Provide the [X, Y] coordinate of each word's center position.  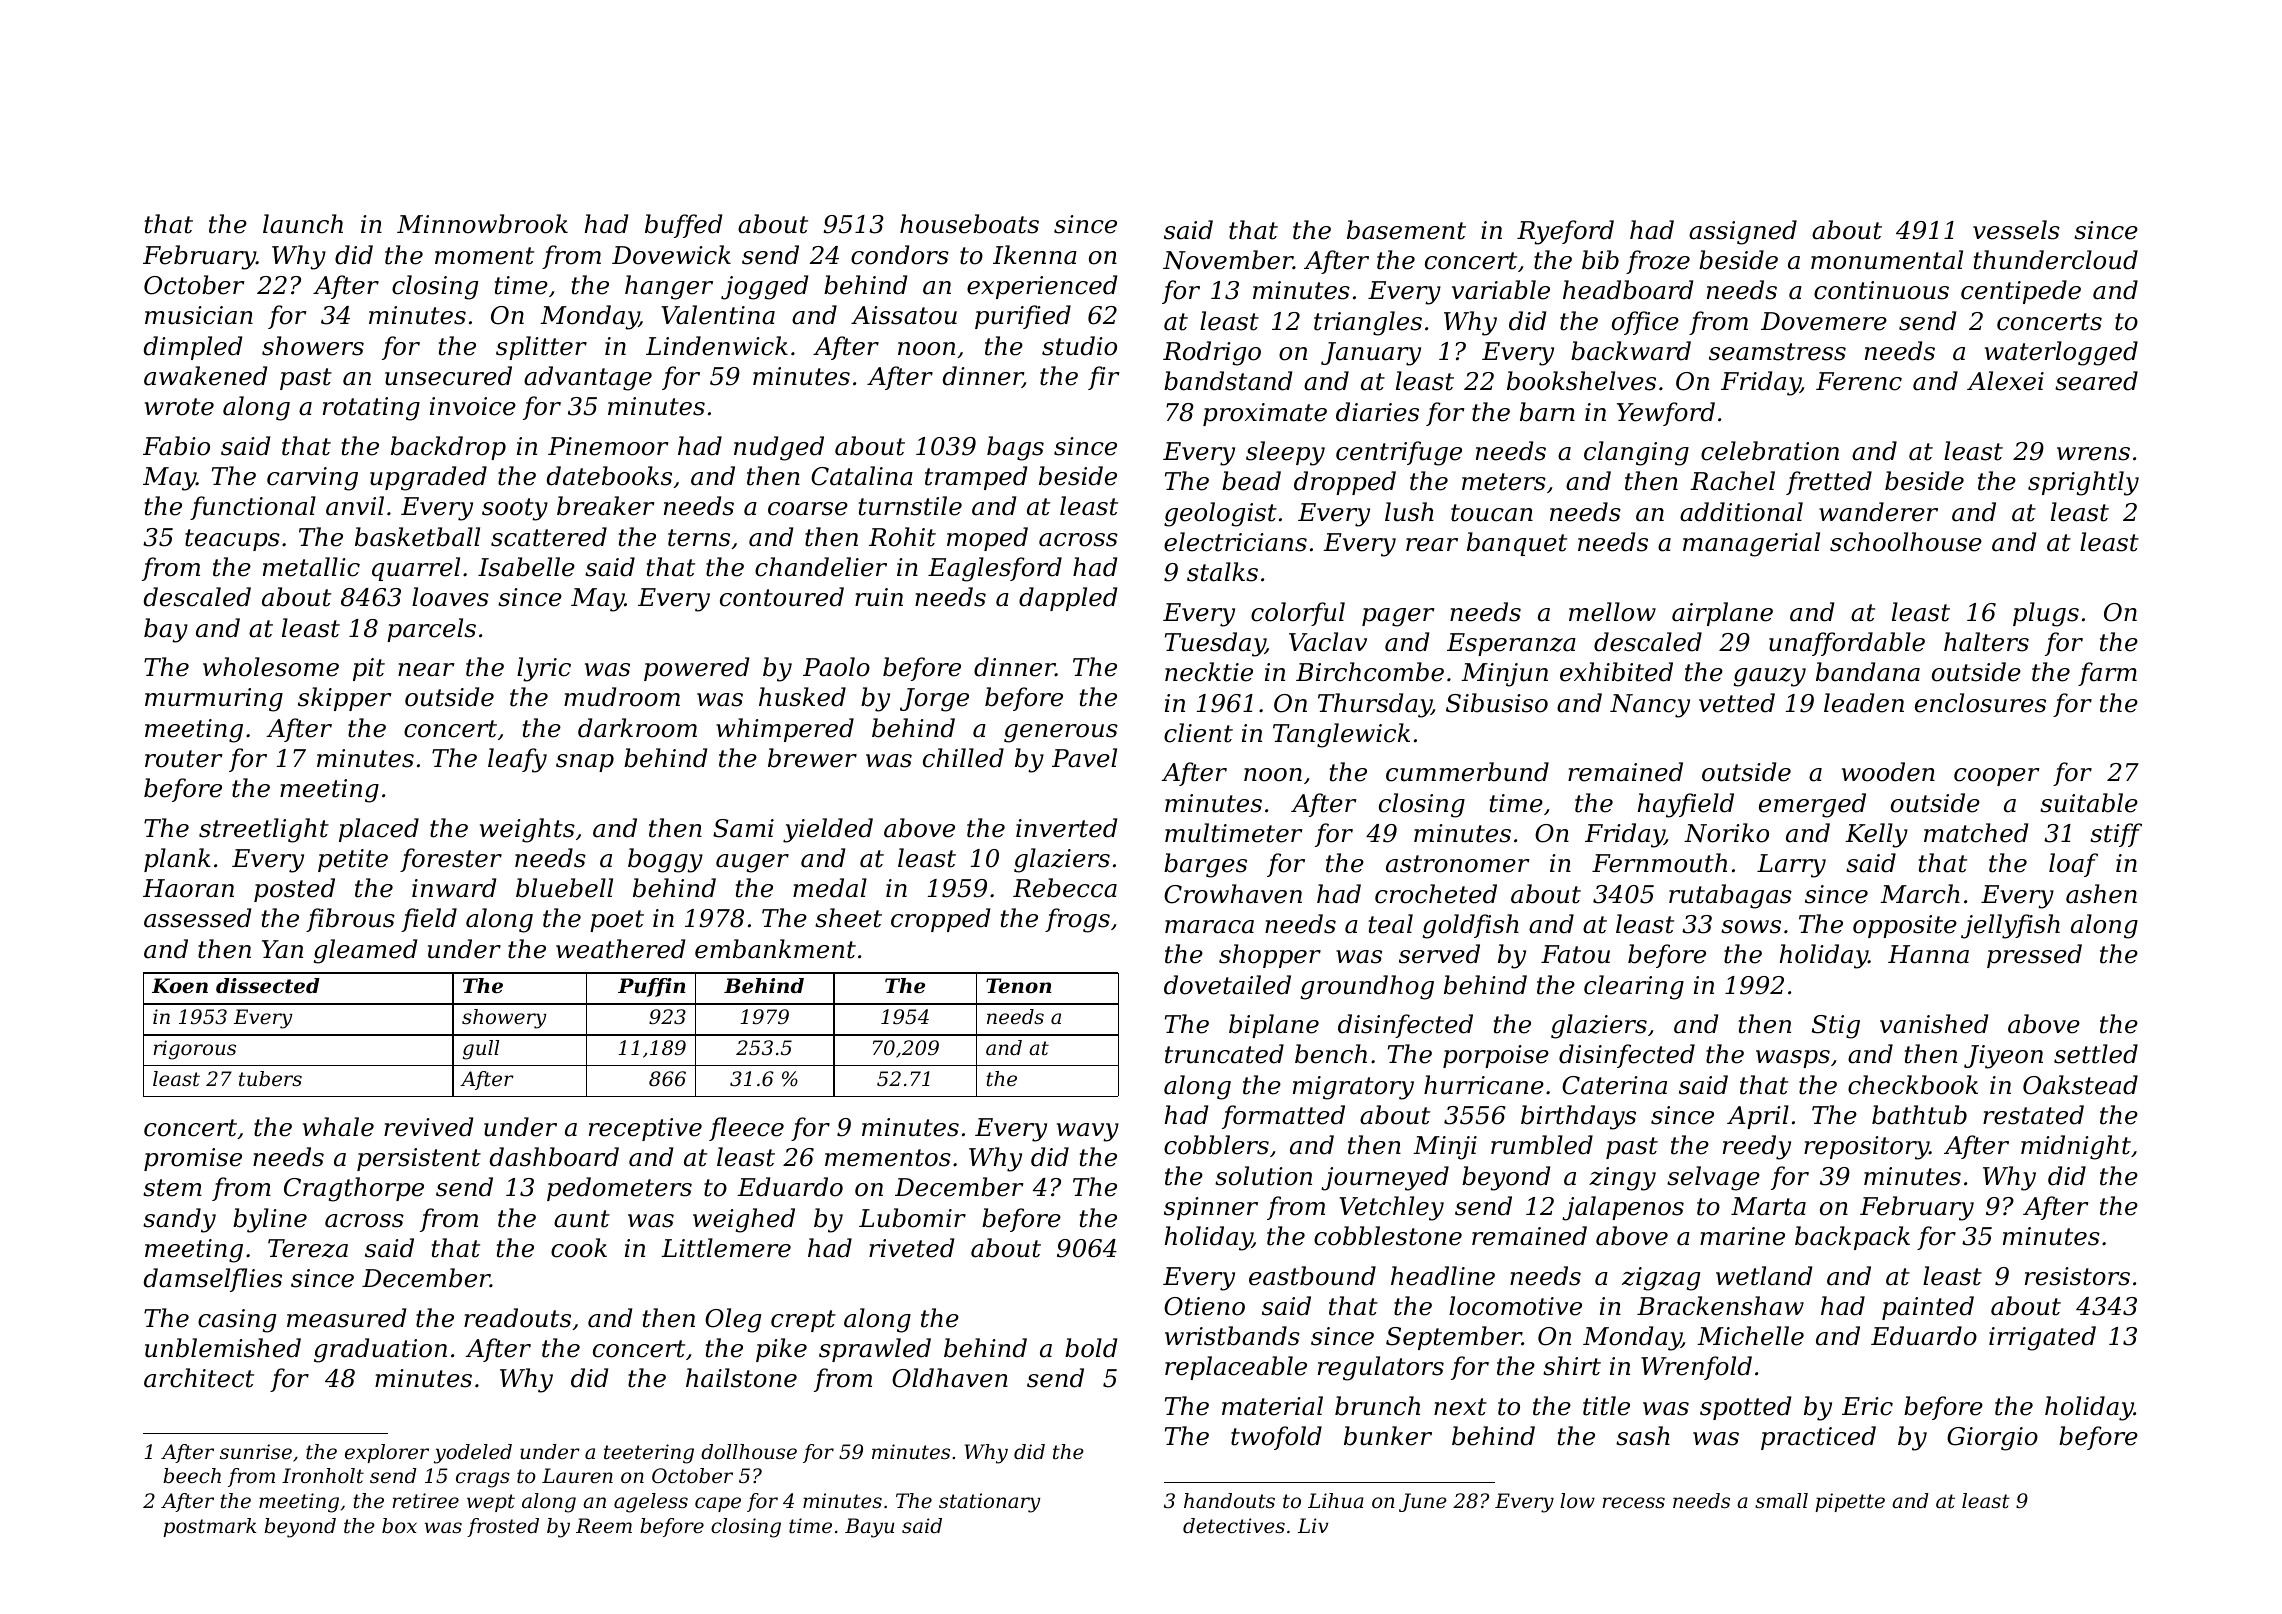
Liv [1313, 1525]
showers [313, 346]
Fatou [1575, 954]
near [426, 670]
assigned [1743, 232]
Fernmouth [1659, 863]
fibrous [350, 920]
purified [1023, 317]
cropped [940, 920]
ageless [651, 1503]
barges [1205, 865]
